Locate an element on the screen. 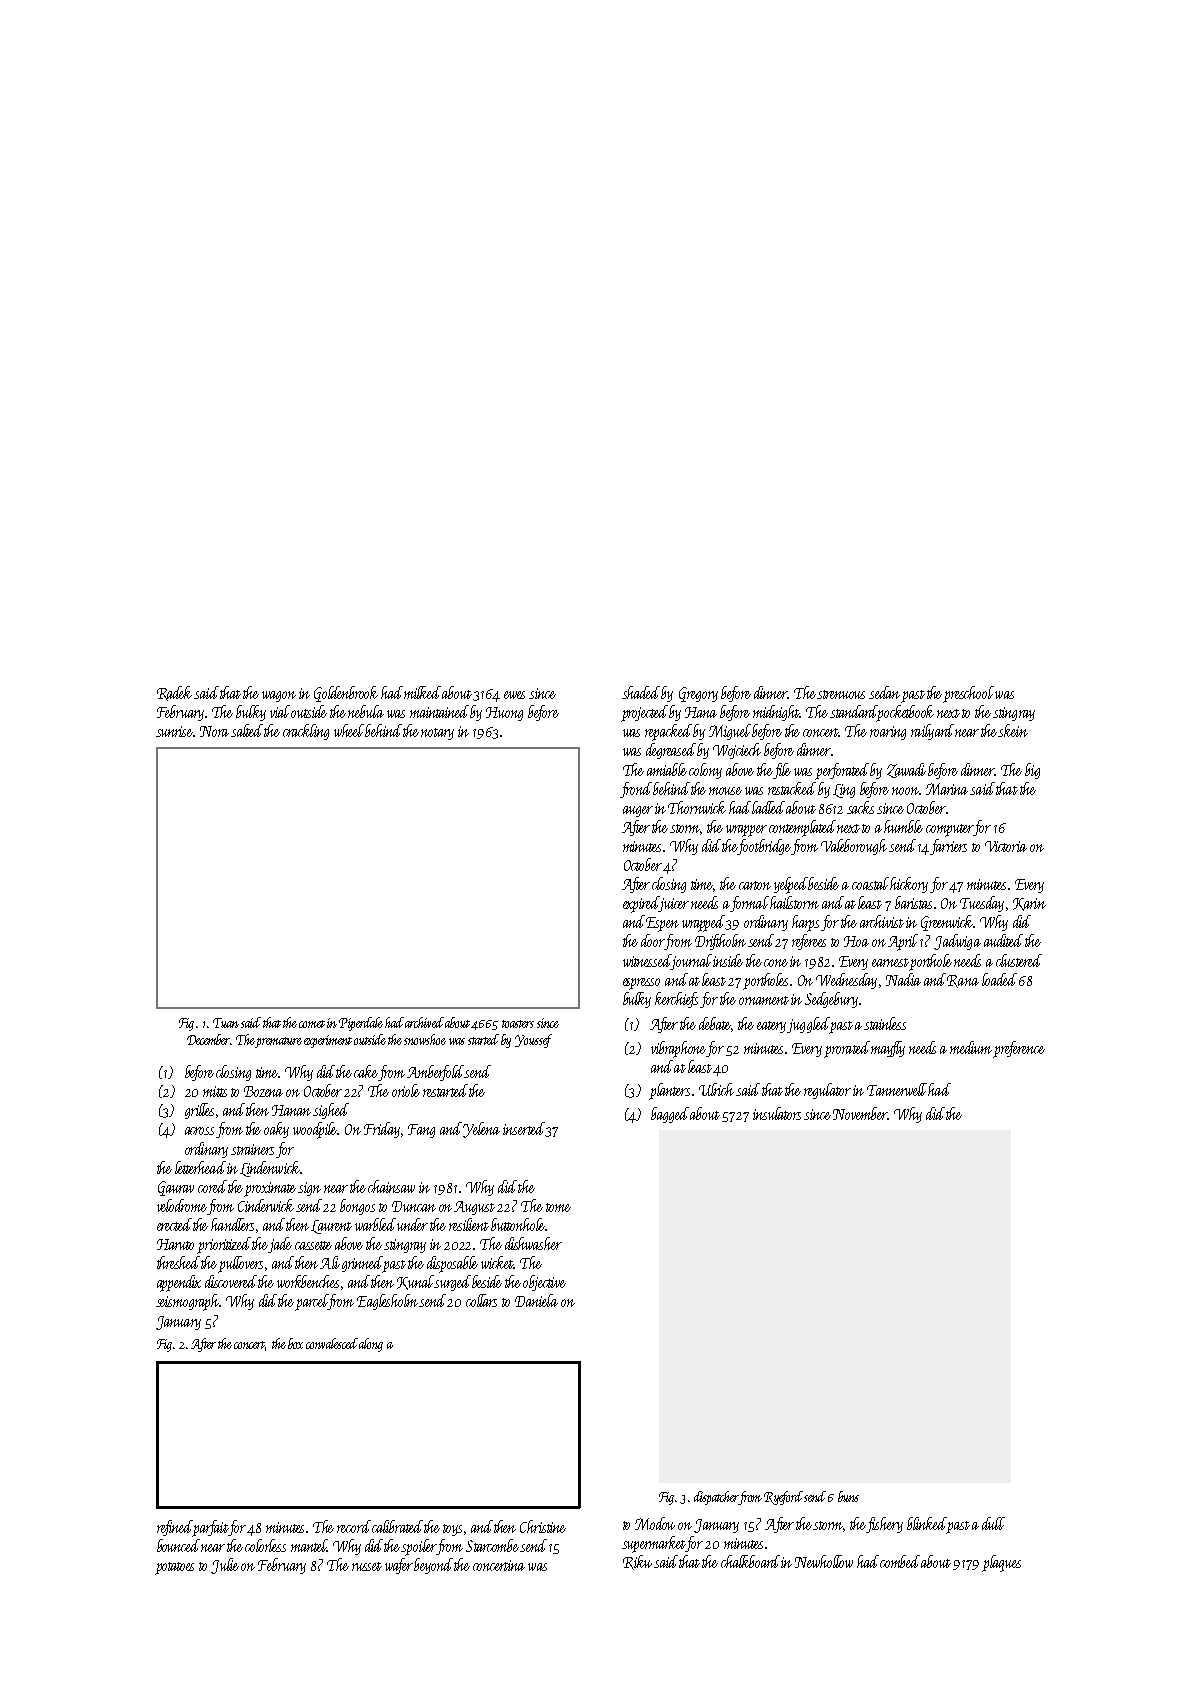  wafer is located at coordinates (399, 1566).
